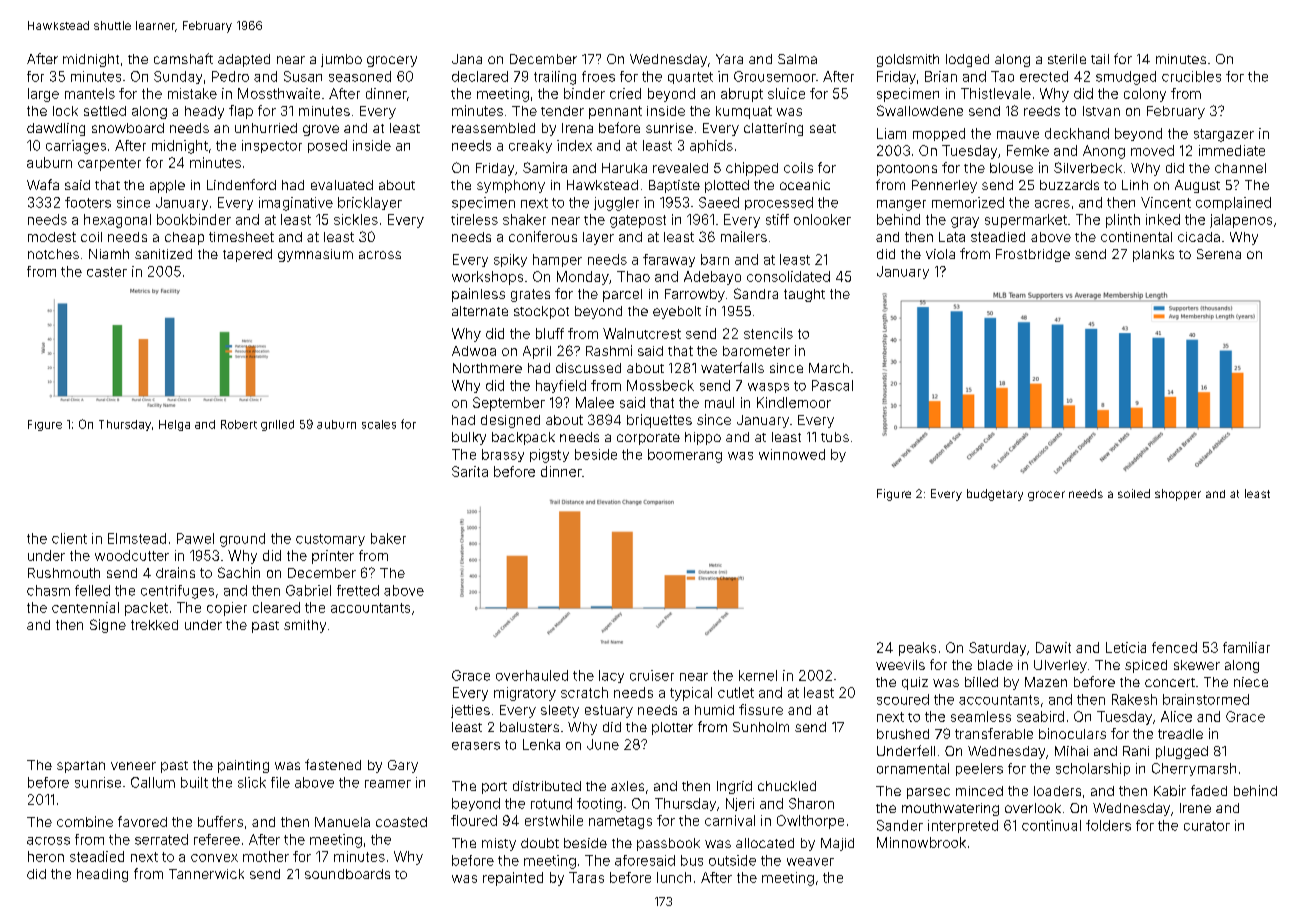 The width and height of the document is (1308, 924). What do you see at coordinates (183, 58) in the document?
I see `camshaft` at bounding box center [183, 58].
